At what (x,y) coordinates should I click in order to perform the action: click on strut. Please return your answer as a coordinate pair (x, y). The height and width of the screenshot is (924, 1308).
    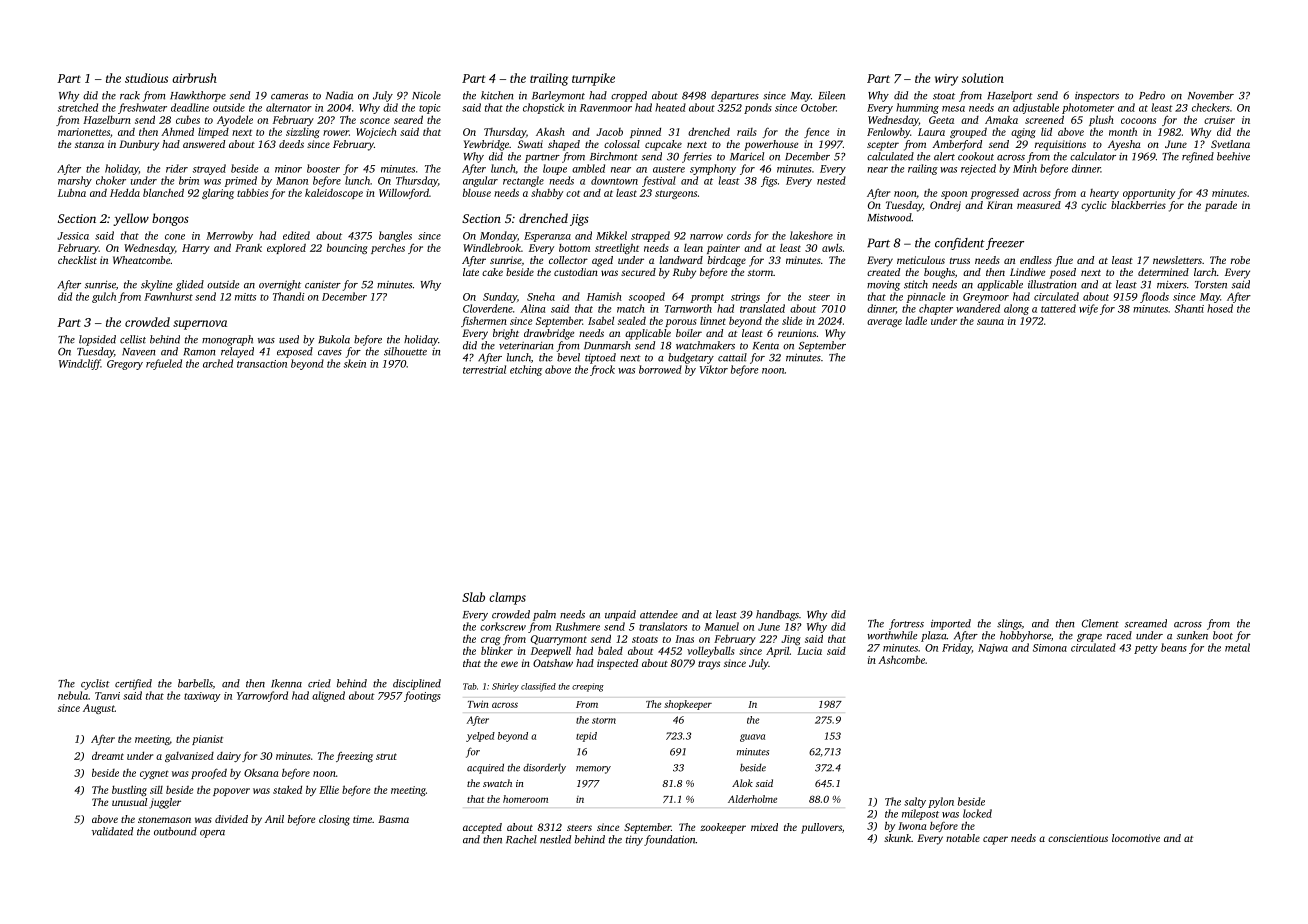
    Looking at the image, I should click on (386, 756).
